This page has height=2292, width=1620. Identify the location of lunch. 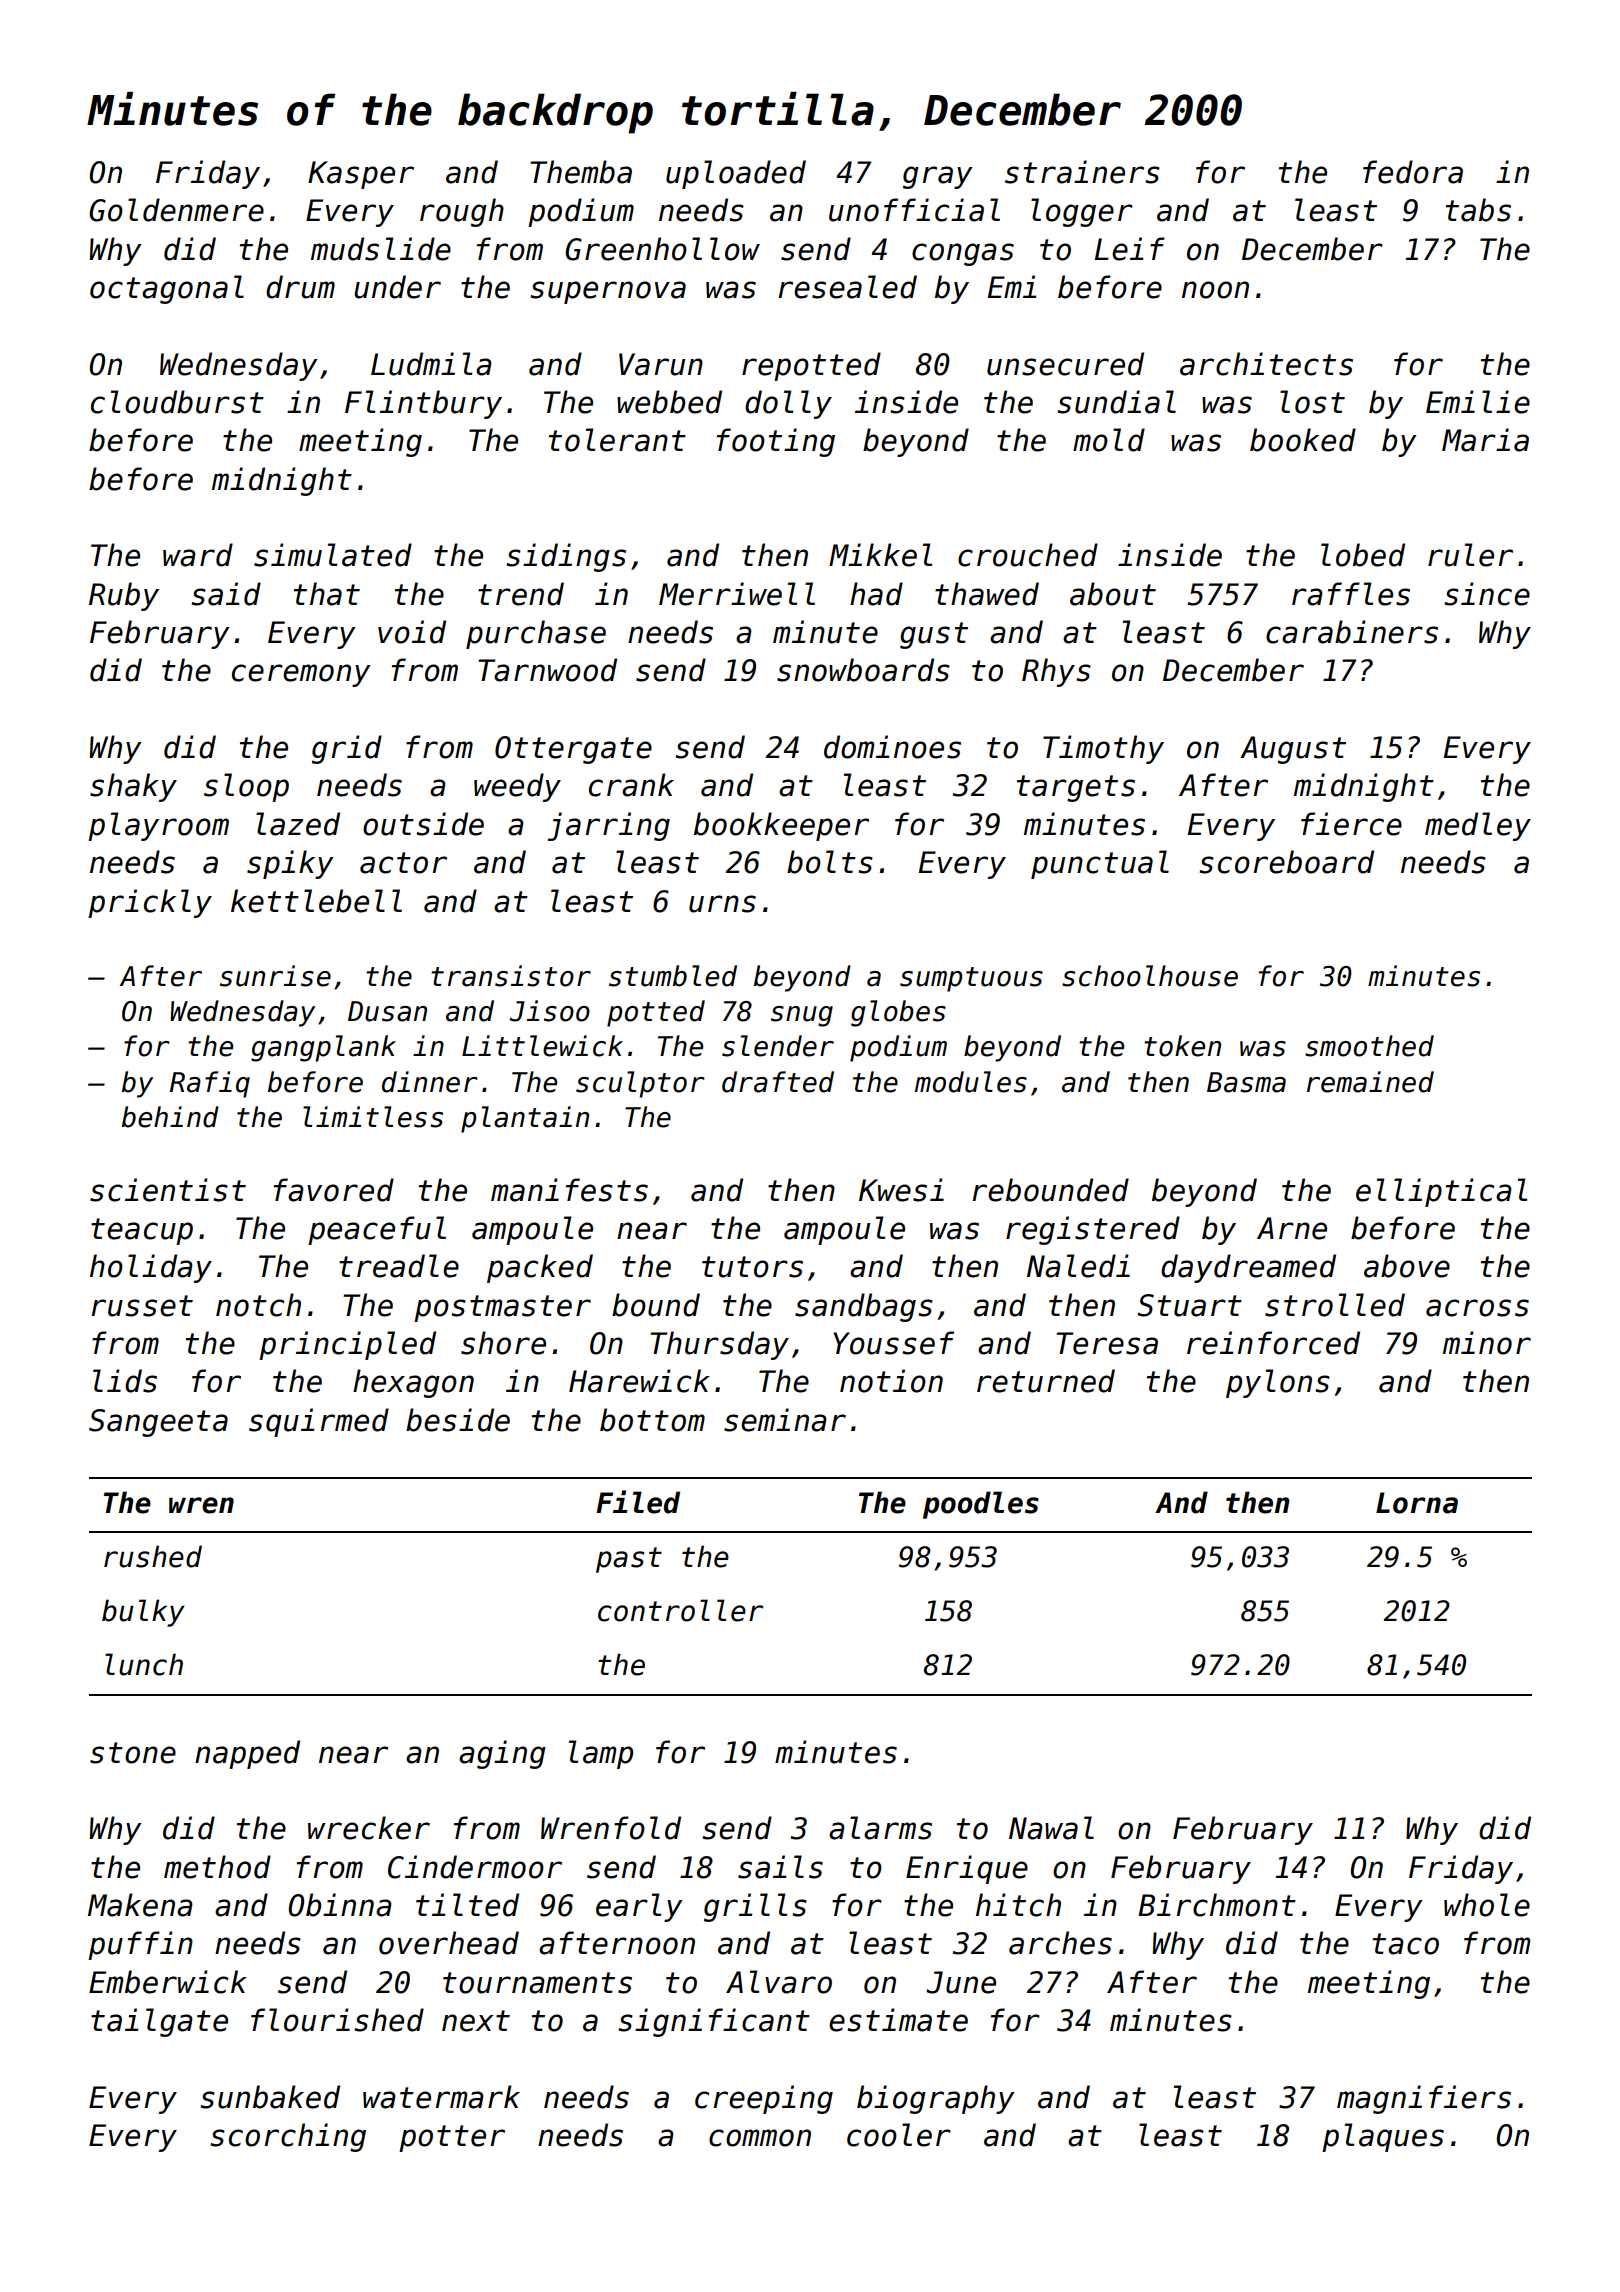
(144, 1664).
